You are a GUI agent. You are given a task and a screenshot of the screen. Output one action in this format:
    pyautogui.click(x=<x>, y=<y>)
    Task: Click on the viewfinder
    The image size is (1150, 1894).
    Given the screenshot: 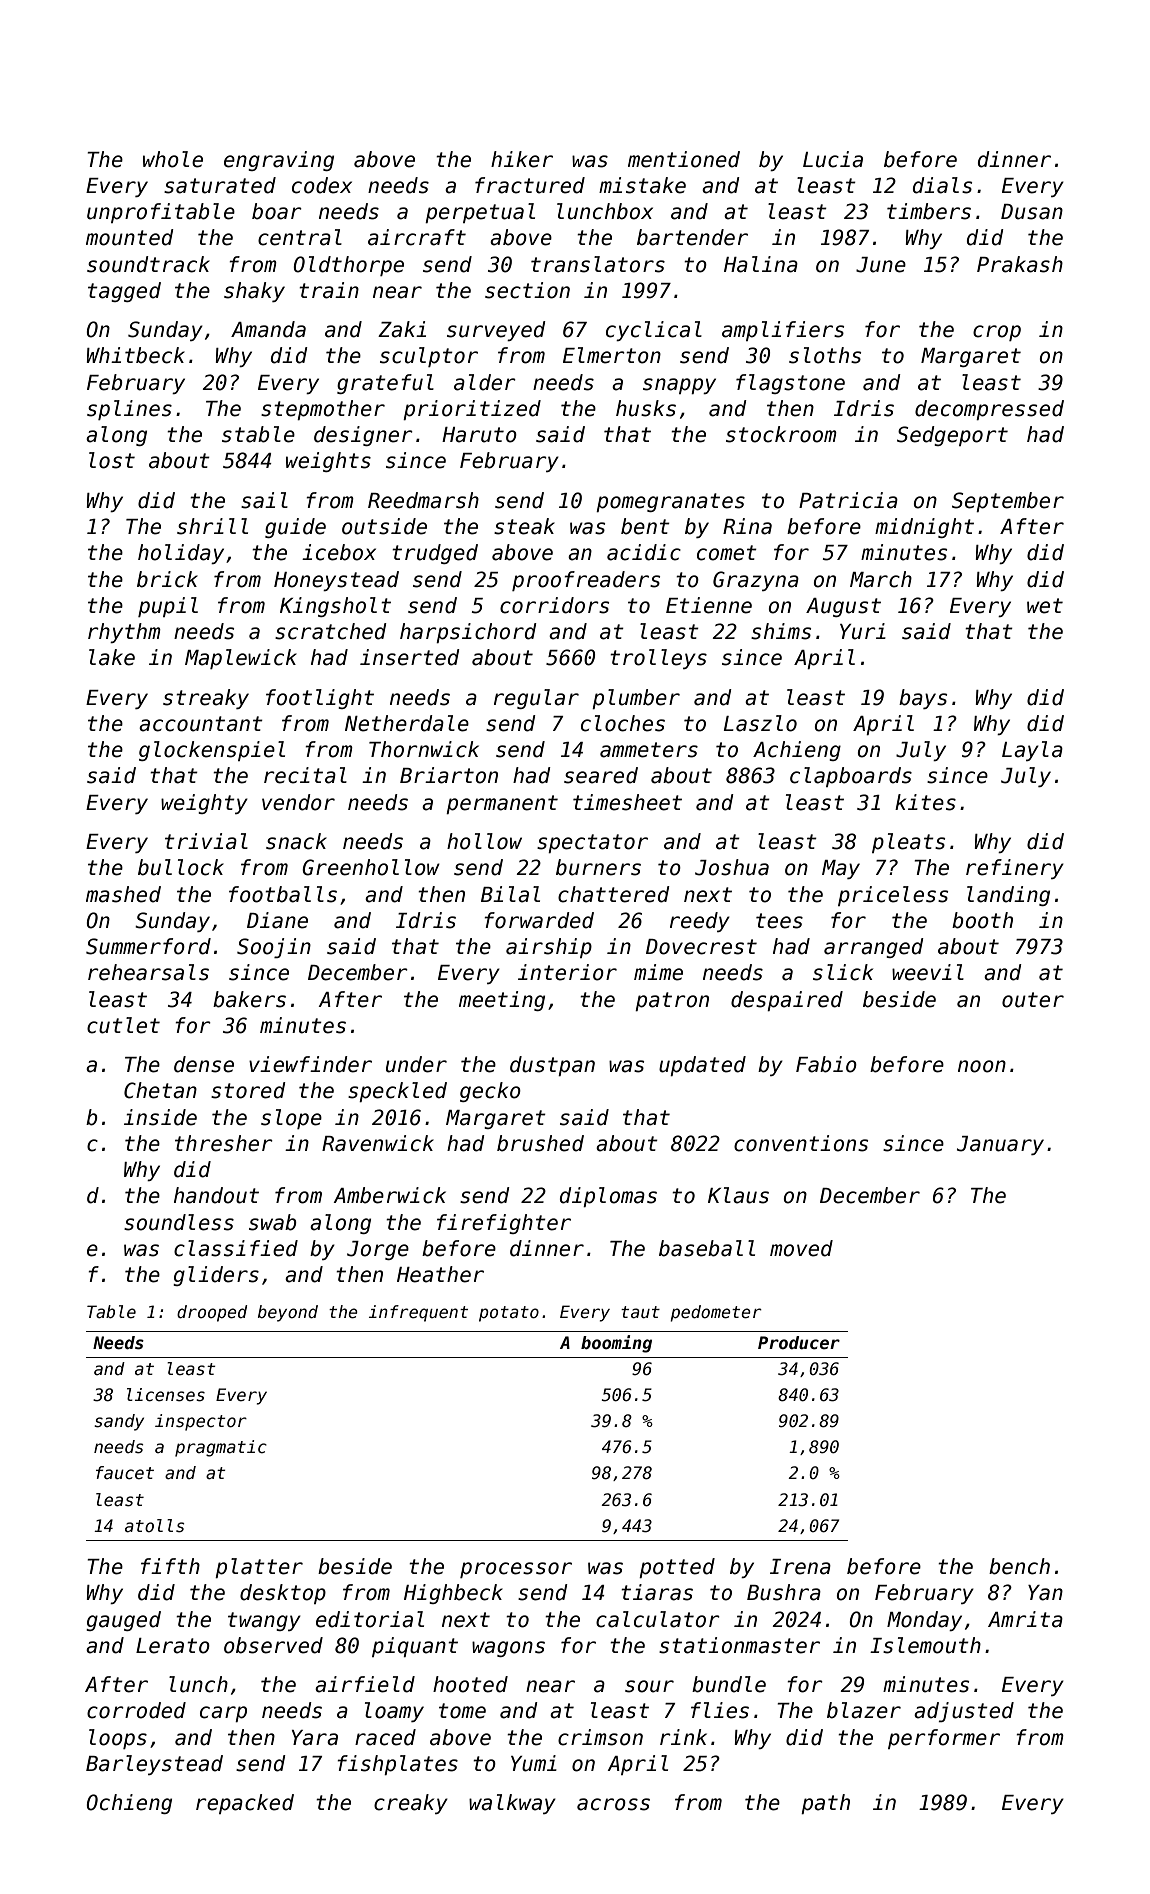 What is the action you would take?
    pyautogui.click(x=310, y=1064)
